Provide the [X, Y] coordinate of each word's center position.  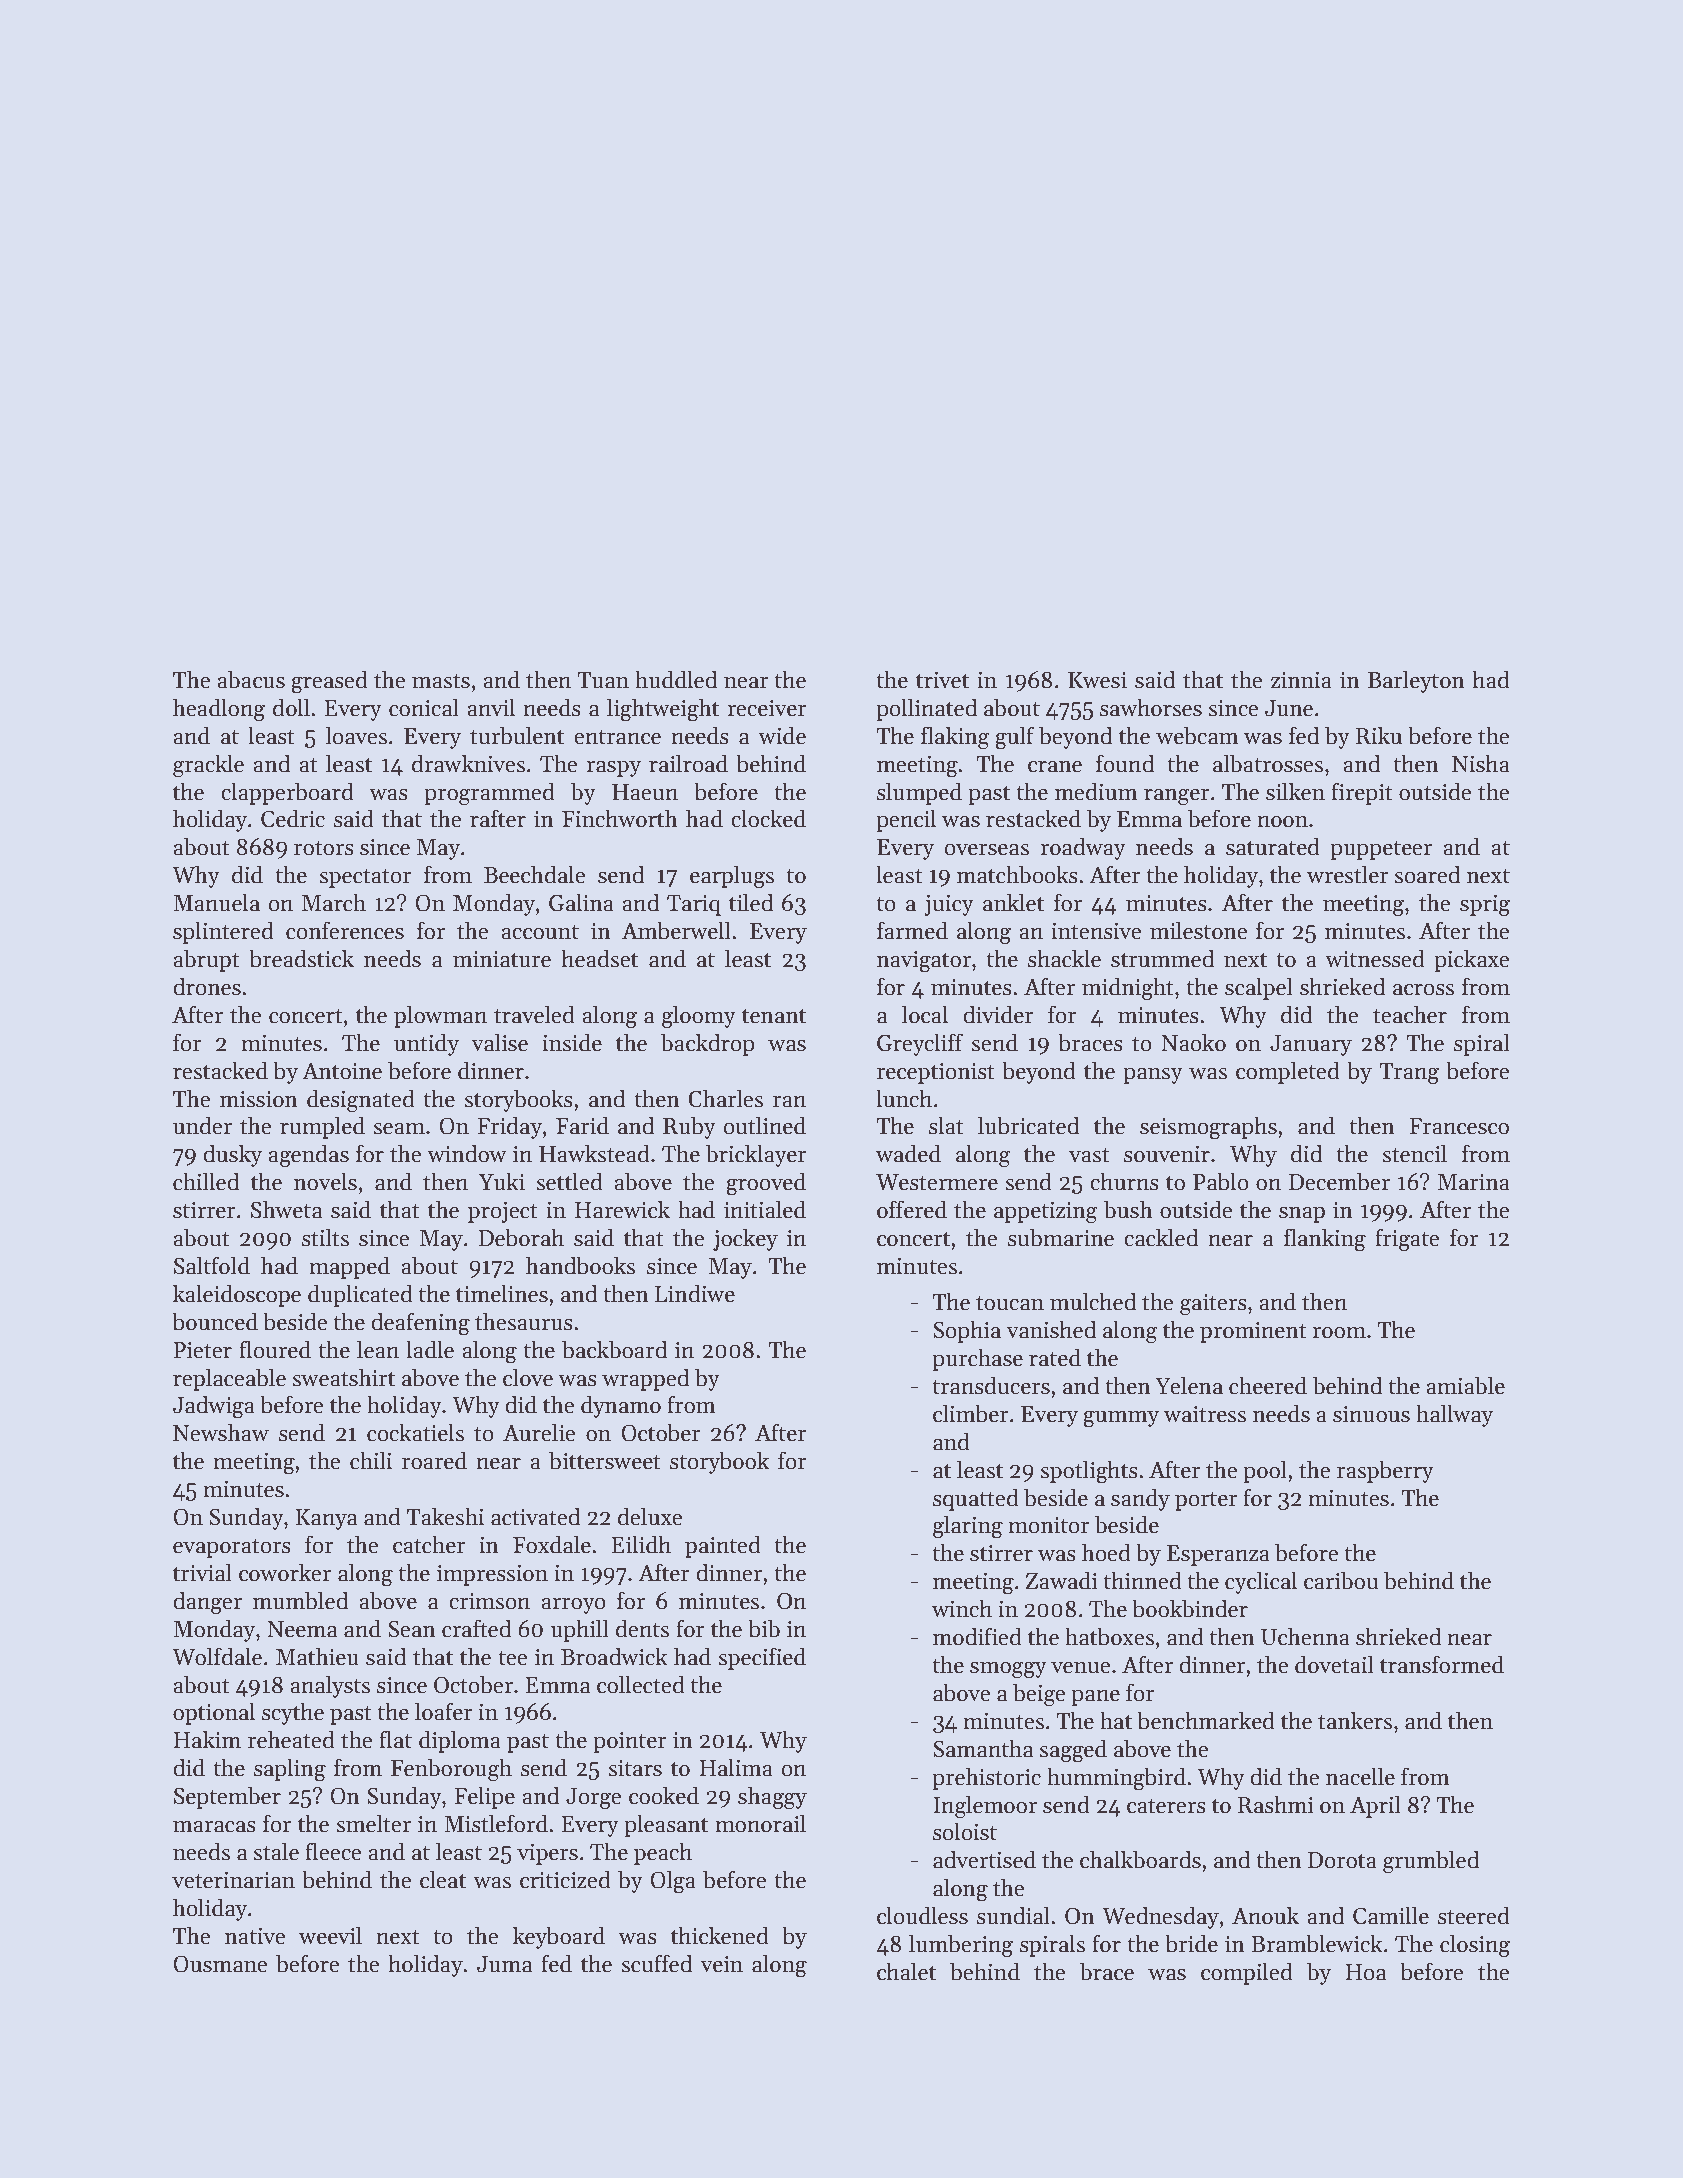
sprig [1485, 906]
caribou [1341, 1580]
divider [998, 1014]
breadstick [301, 958]
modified [977, 1636]
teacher [1410, 1014]
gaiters [1213, 1305]
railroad [688, 763]
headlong [219, 710]
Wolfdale [217, 1656]
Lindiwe [695, 1293]
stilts [325, 1237]
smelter [373, 1823]
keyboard [559, 1937]
